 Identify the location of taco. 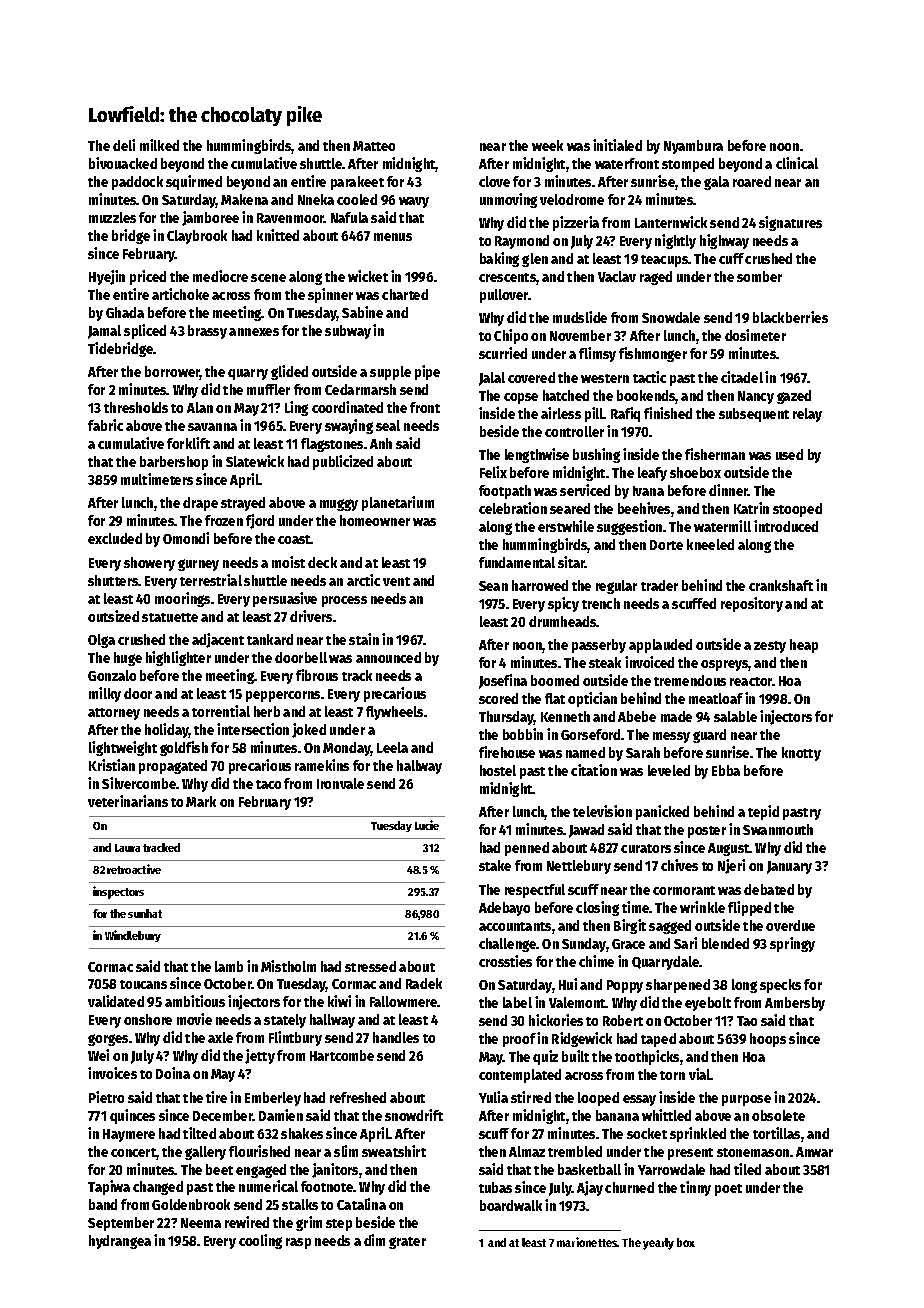
(268, 784).
